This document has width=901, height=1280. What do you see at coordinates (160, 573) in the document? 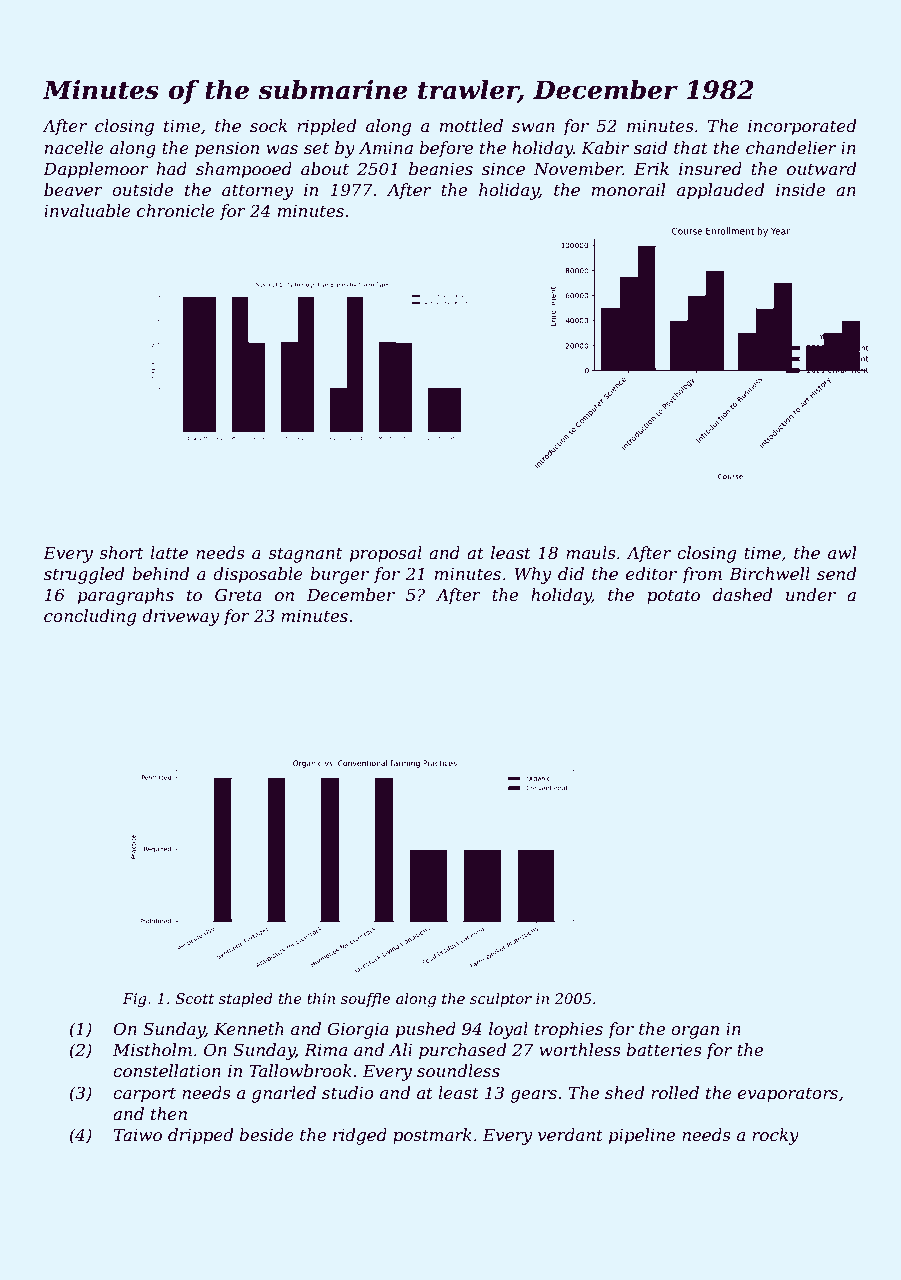
I see `behind` at bounding box center [160, 573].
